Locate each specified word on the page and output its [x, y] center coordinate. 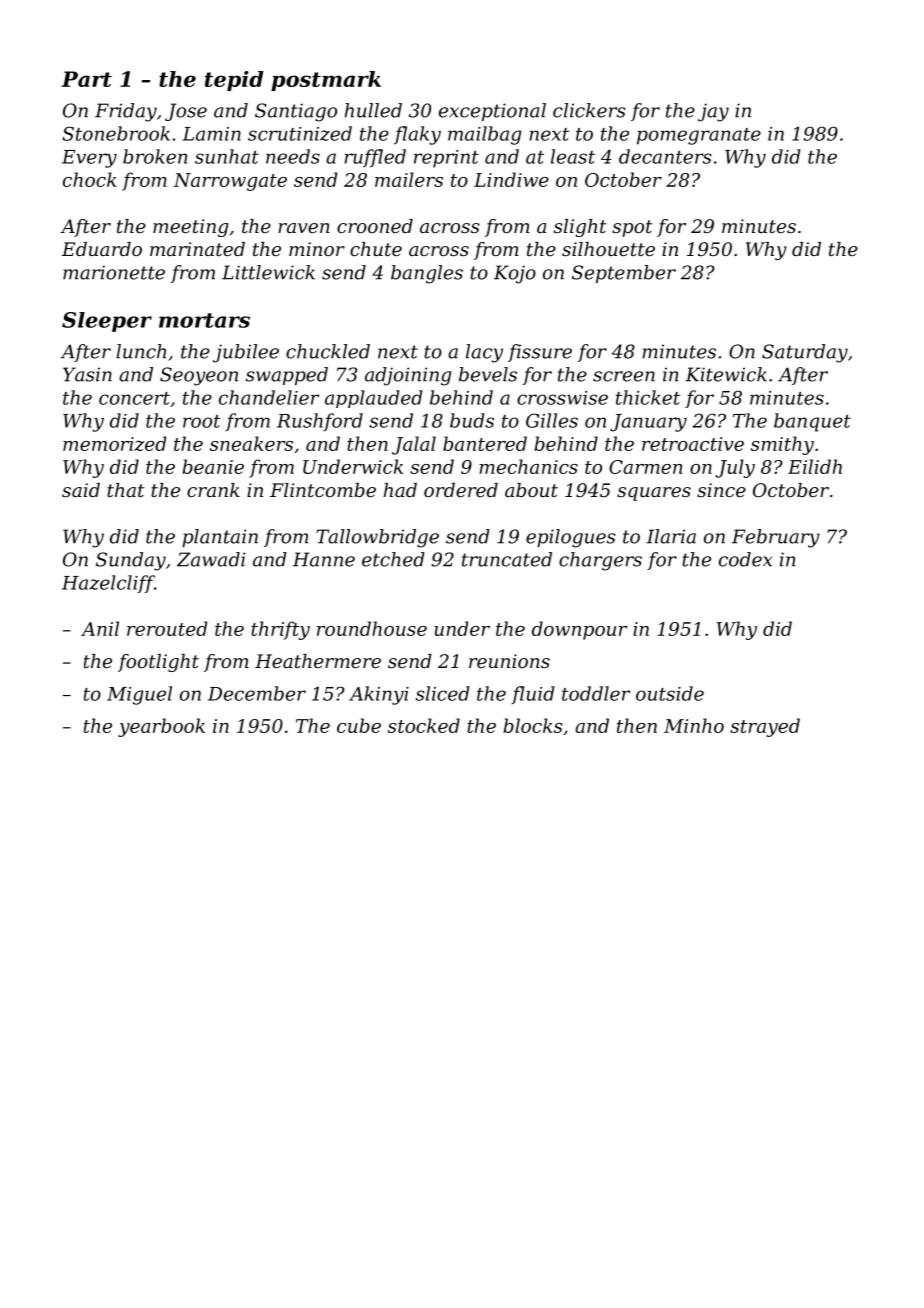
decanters [665, 156]
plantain [220, 538]
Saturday [805, 353]
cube [359, 725]
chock [90, 179]
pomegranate [699, 136]
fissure [540, 353]
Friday [126, 112]
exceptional [492, 112]
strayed [765, 727]
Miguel [139, 695]
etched [393, 559]
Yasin [87, 374]
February [776, 538]
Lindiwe [511, 179]
